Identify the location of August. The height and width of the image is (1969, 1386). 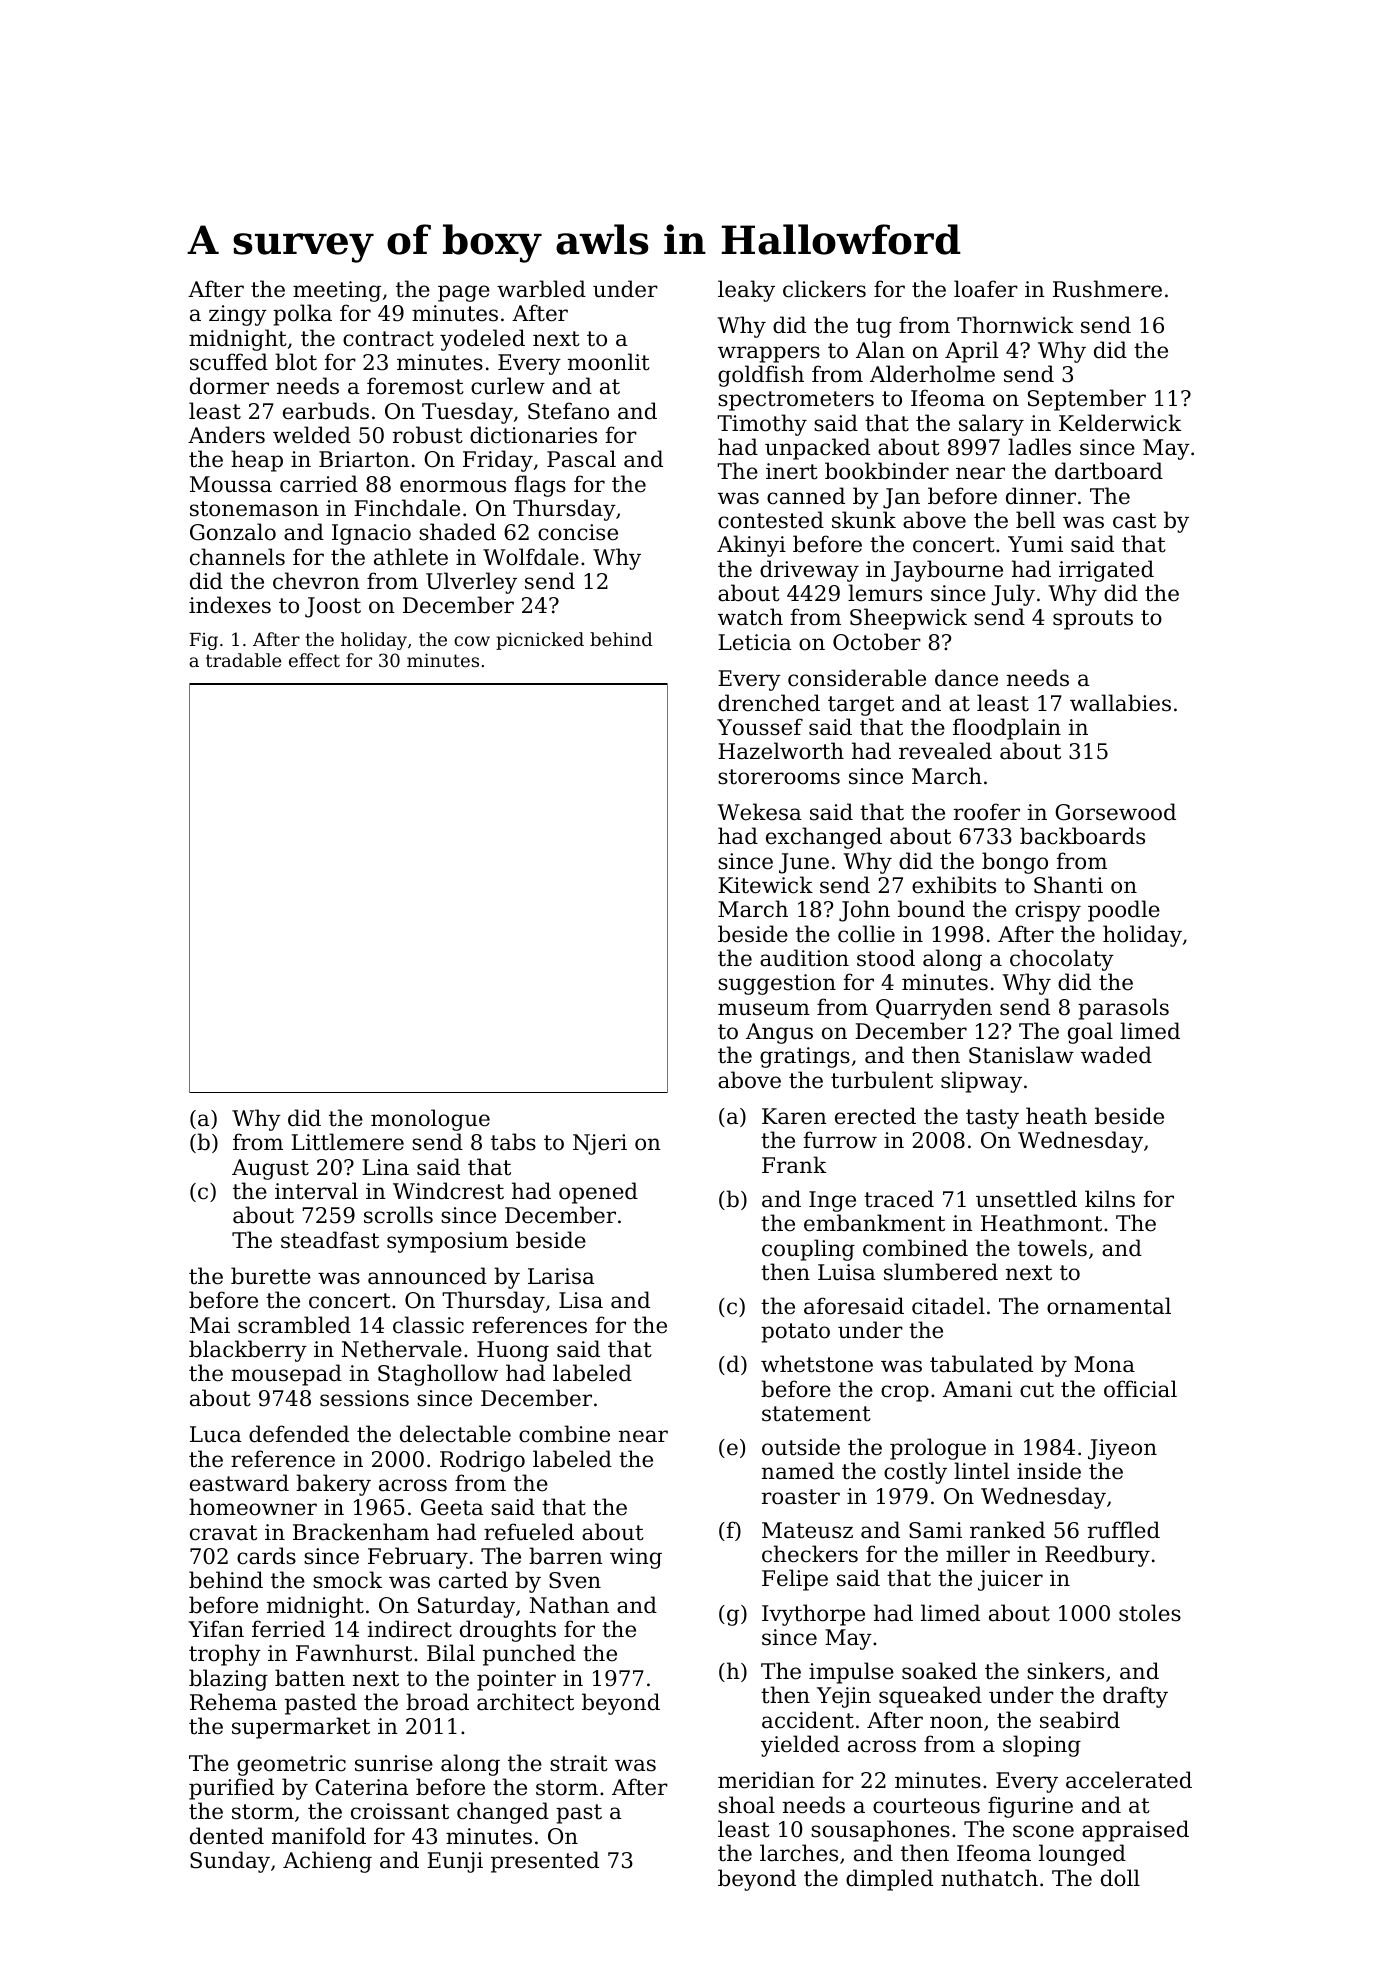
(270, 1169).
